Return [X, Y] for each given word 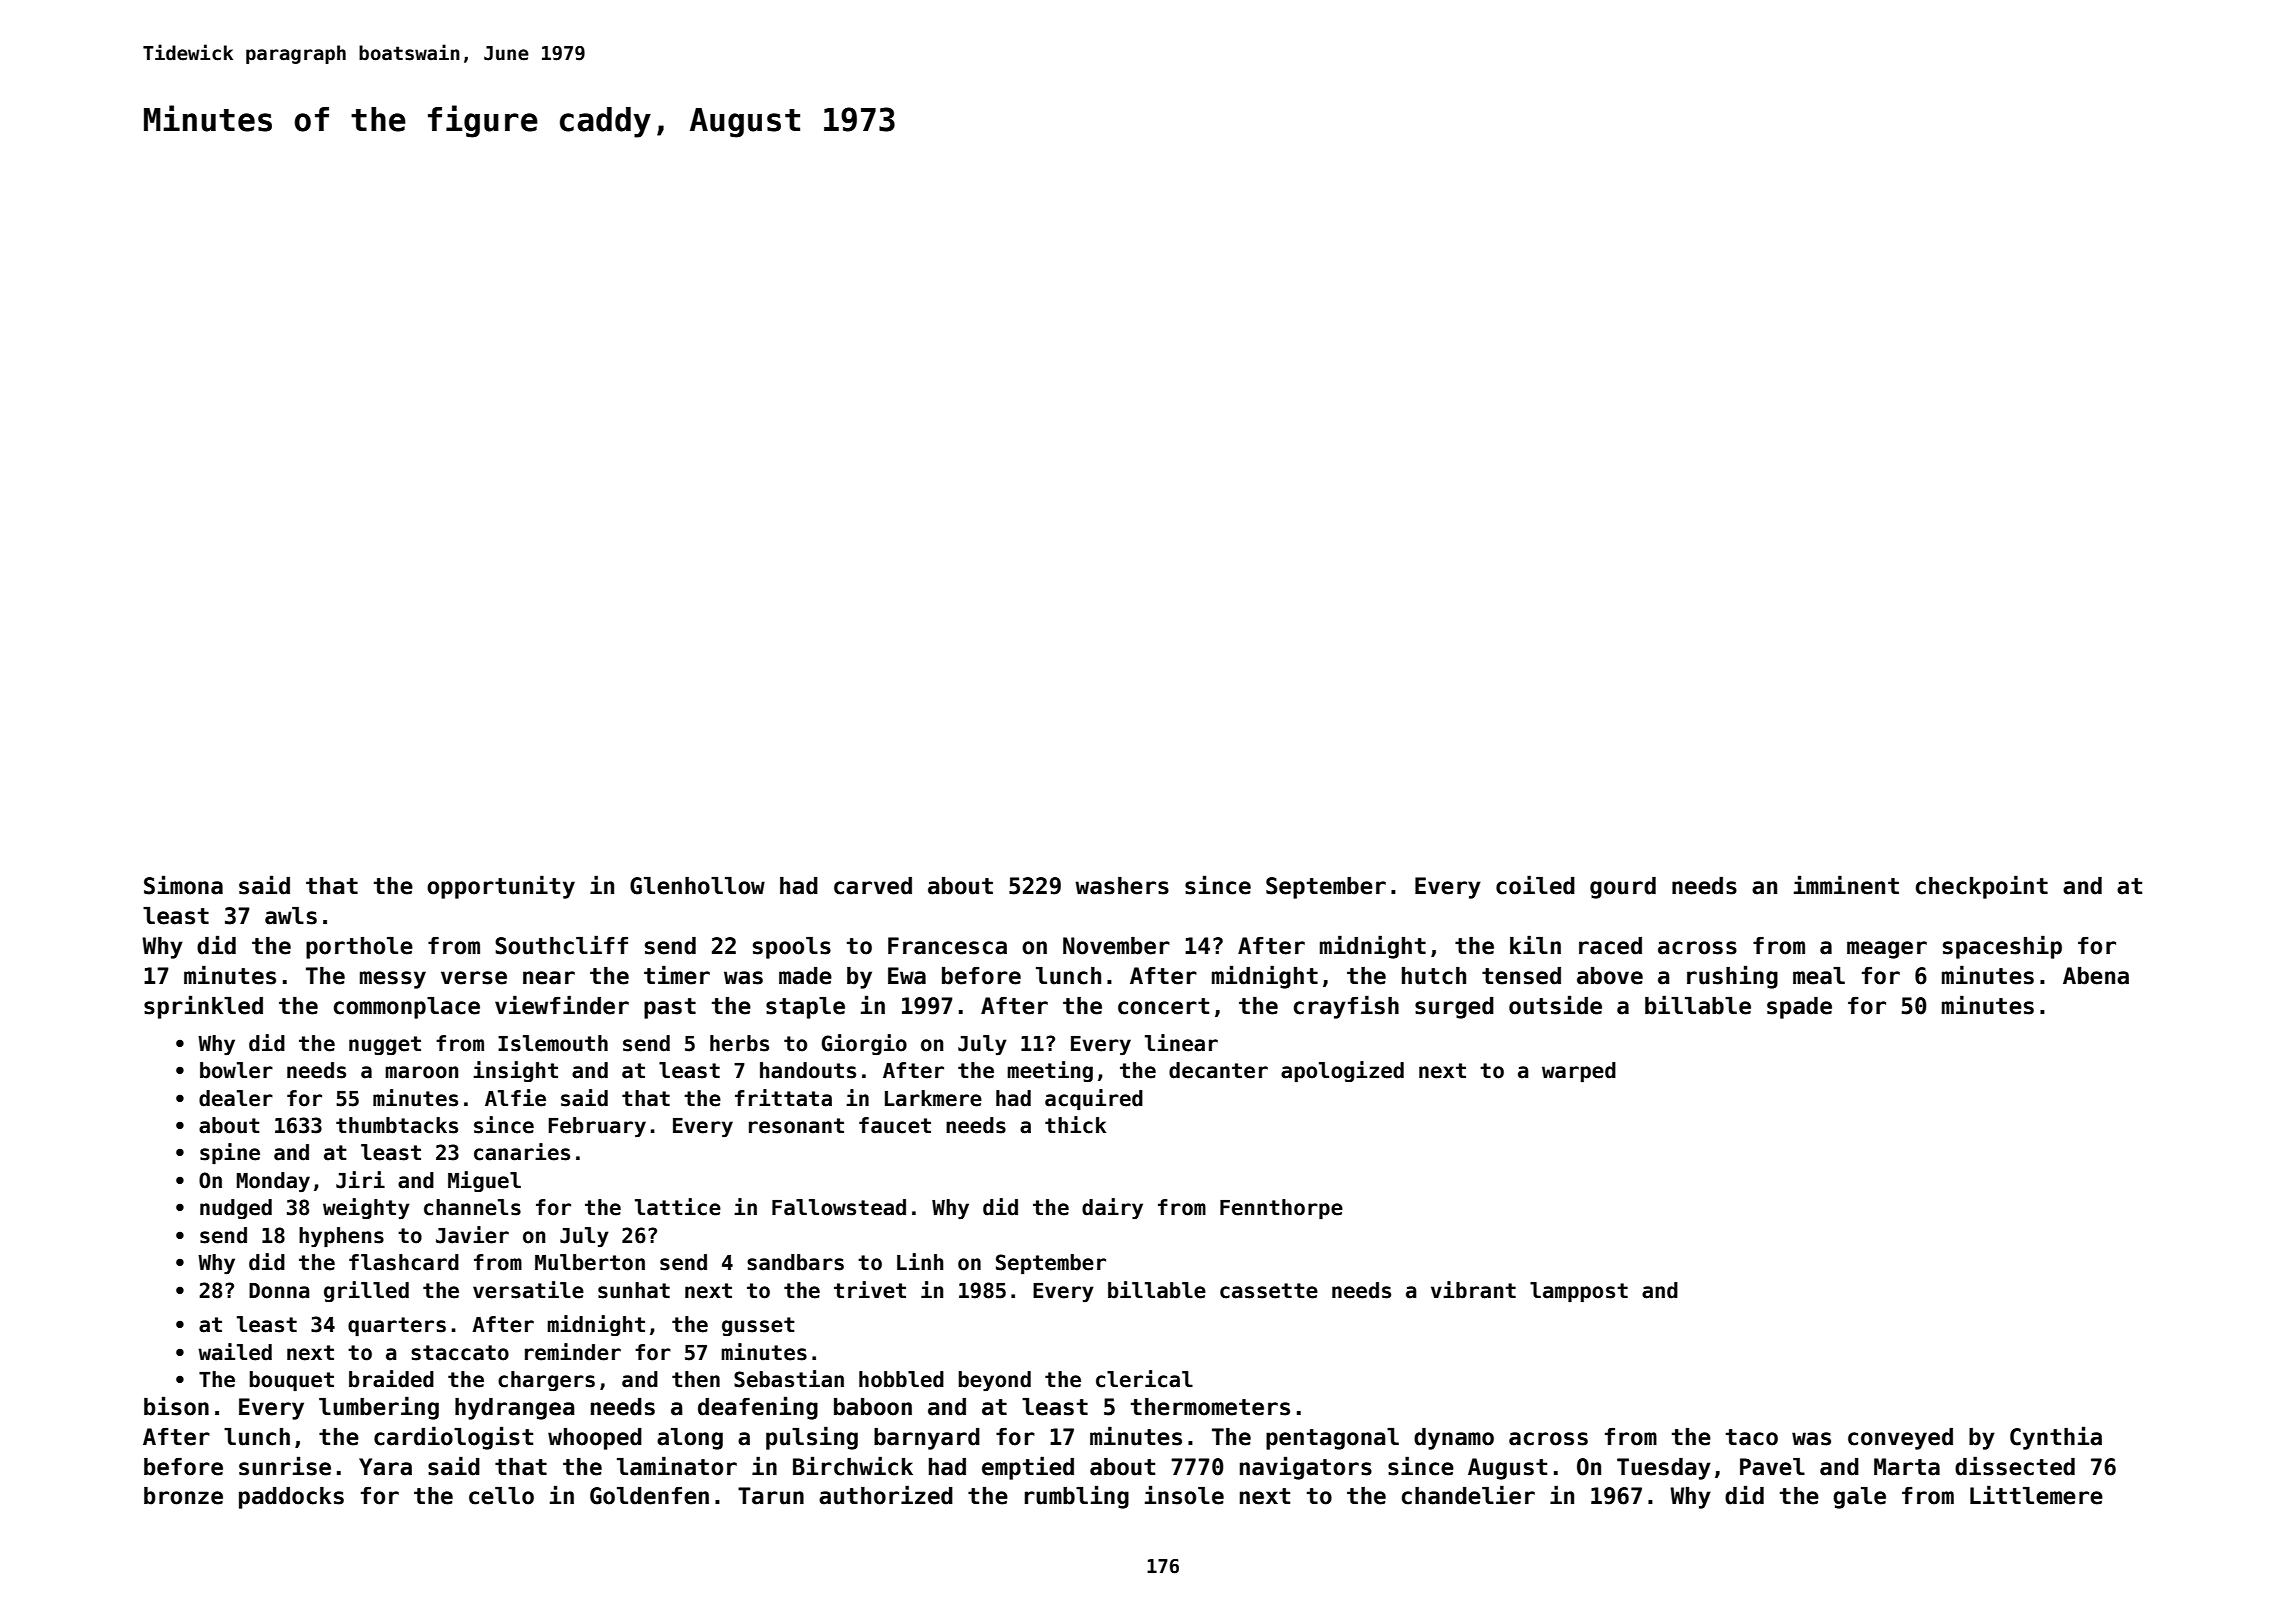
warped [1579, 1072]
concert [1163, 1006]
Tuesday [1664, 1469]
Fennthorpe [1281, 1209]
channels [472, 1207]
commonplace [407, 1008]
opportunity [501, 887]
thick [1075, 1125]
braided [391, 1379]
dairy [1112, 1208]
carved [873, 886]
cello [501, 1496]
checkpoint [1982, 887]
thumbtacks [397, 1125]
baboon [873, 1407]
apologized [1342, 1071]
